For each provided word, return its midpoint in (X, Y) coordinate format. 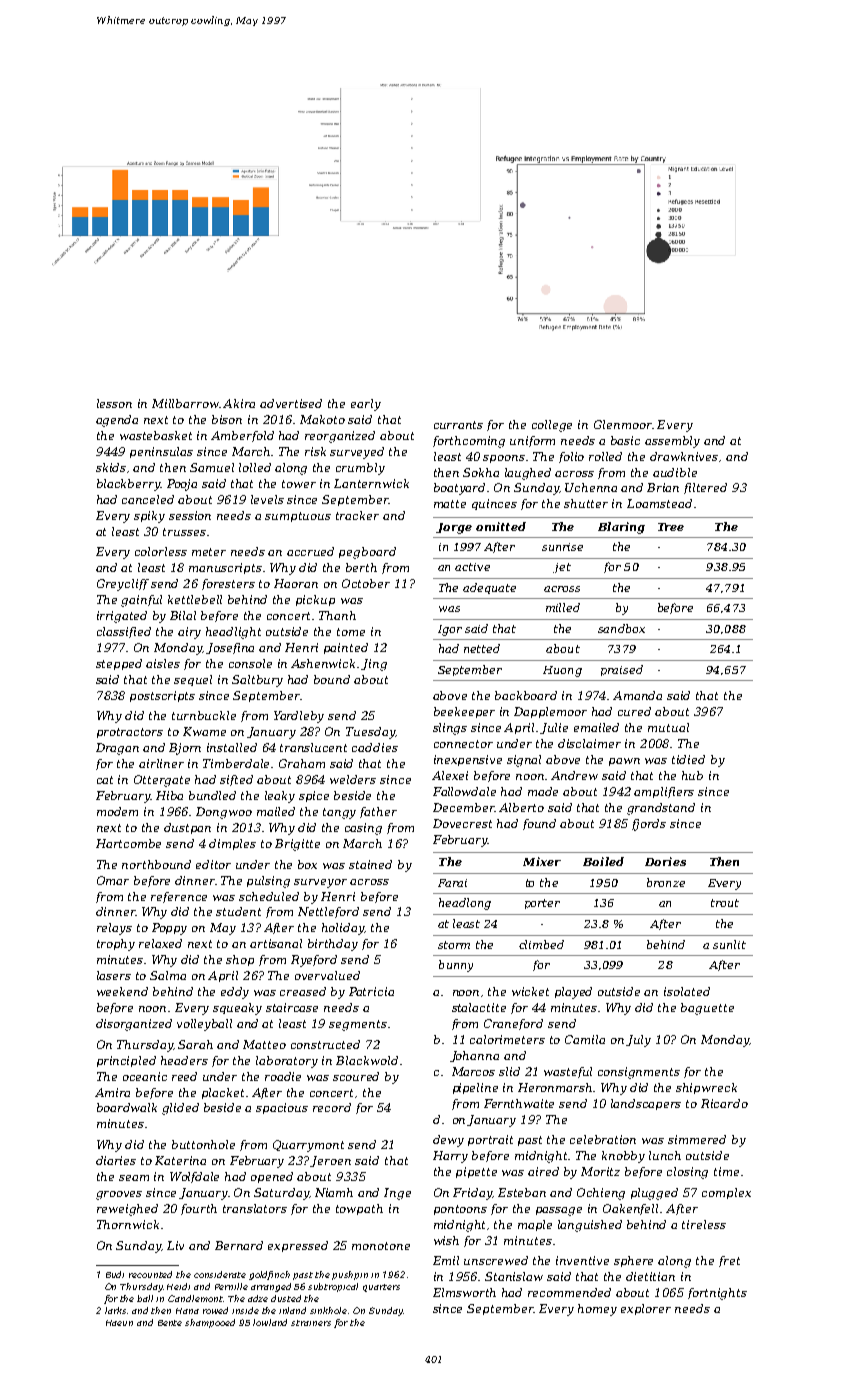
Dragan (117, 749)
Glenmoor (623, 424)
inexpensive (468, 760)
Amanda (637, 695)
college (552, 426)
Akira (239, 403)
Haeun (119, 1323)
